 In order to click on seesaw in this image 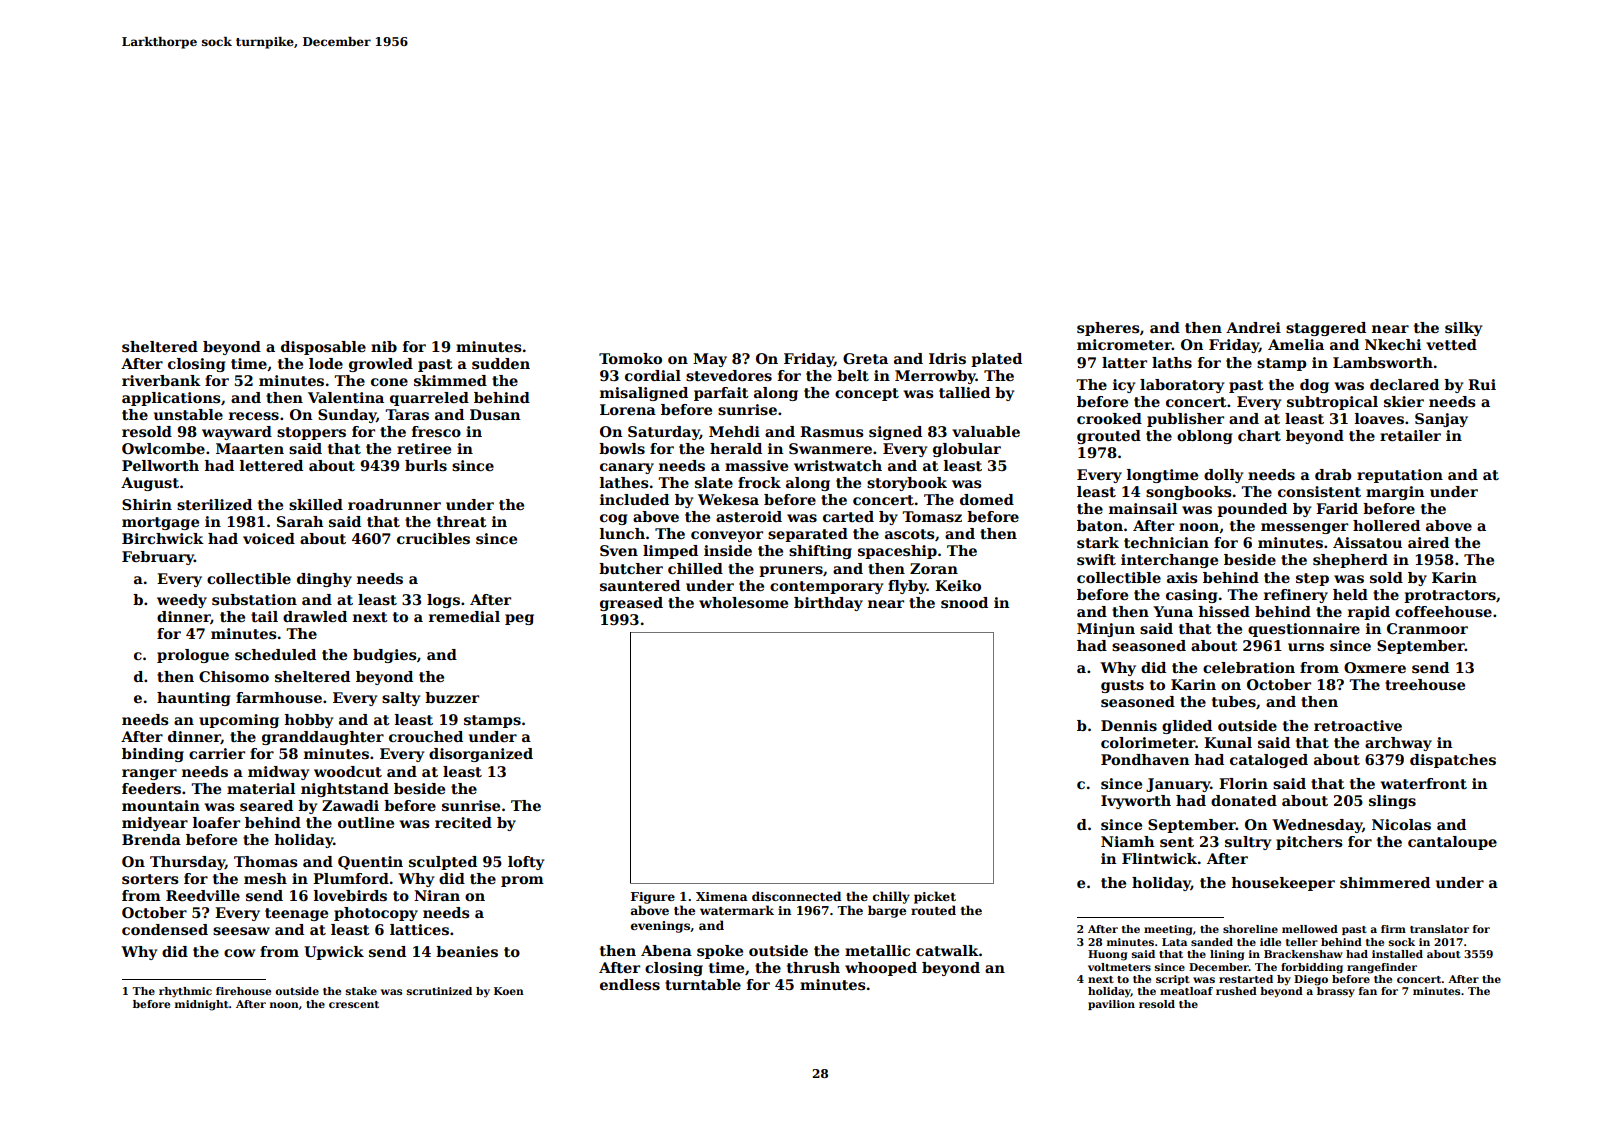, I will do `click(241, 931)`.
